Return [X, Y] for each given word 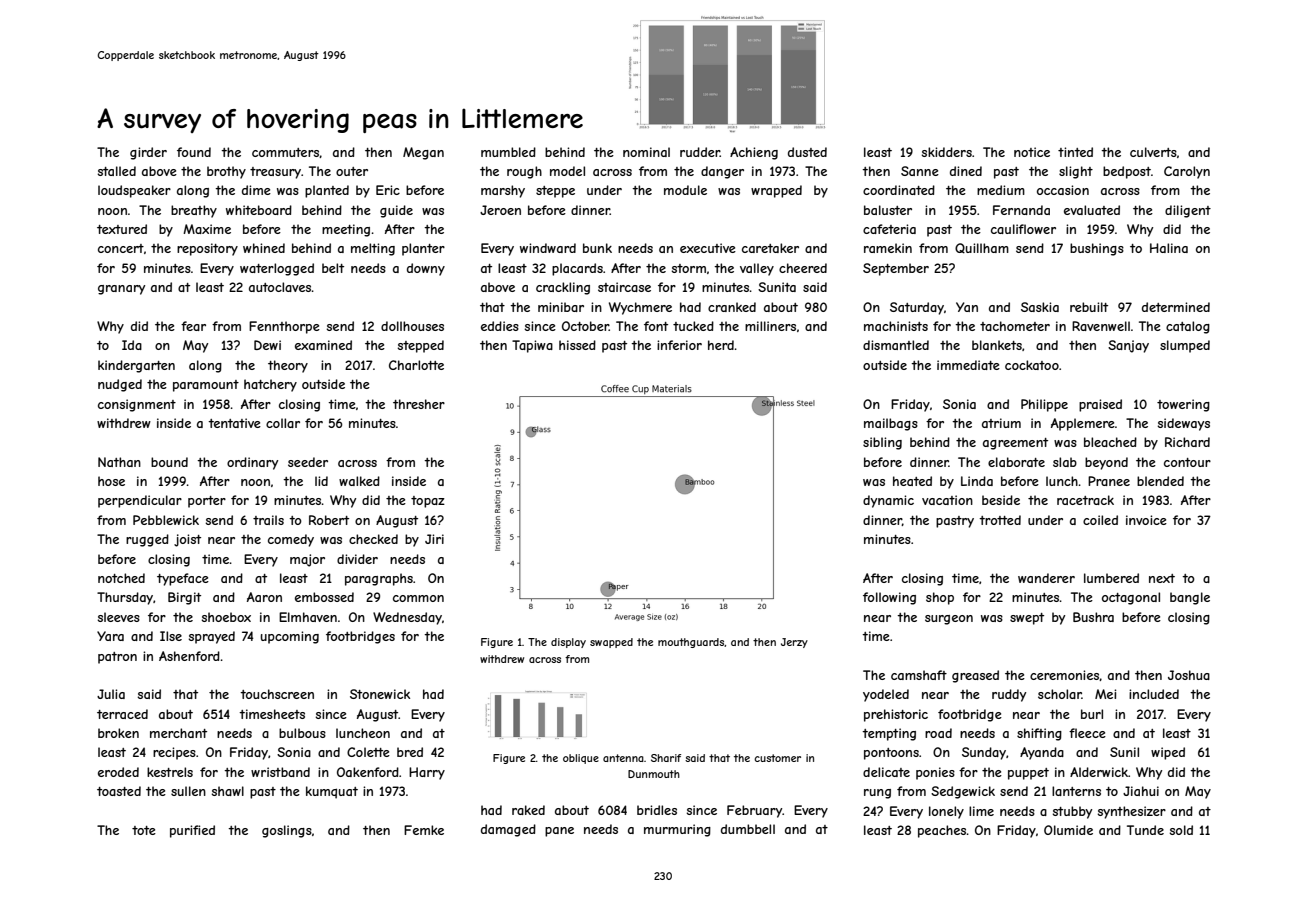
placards [577, 269]
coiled [1100, 520]
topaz [428, 502]
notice [1032, 152]
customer [777, 758]
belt [333, 268]
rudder [700, 152]
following [889, 598]
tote [144, 830]
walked [359, 481]
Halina [1169, 248]
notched [121, 578]
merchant [178, 733]
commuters [286, 153]
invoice [1146, 520]
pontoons [891, 754]
